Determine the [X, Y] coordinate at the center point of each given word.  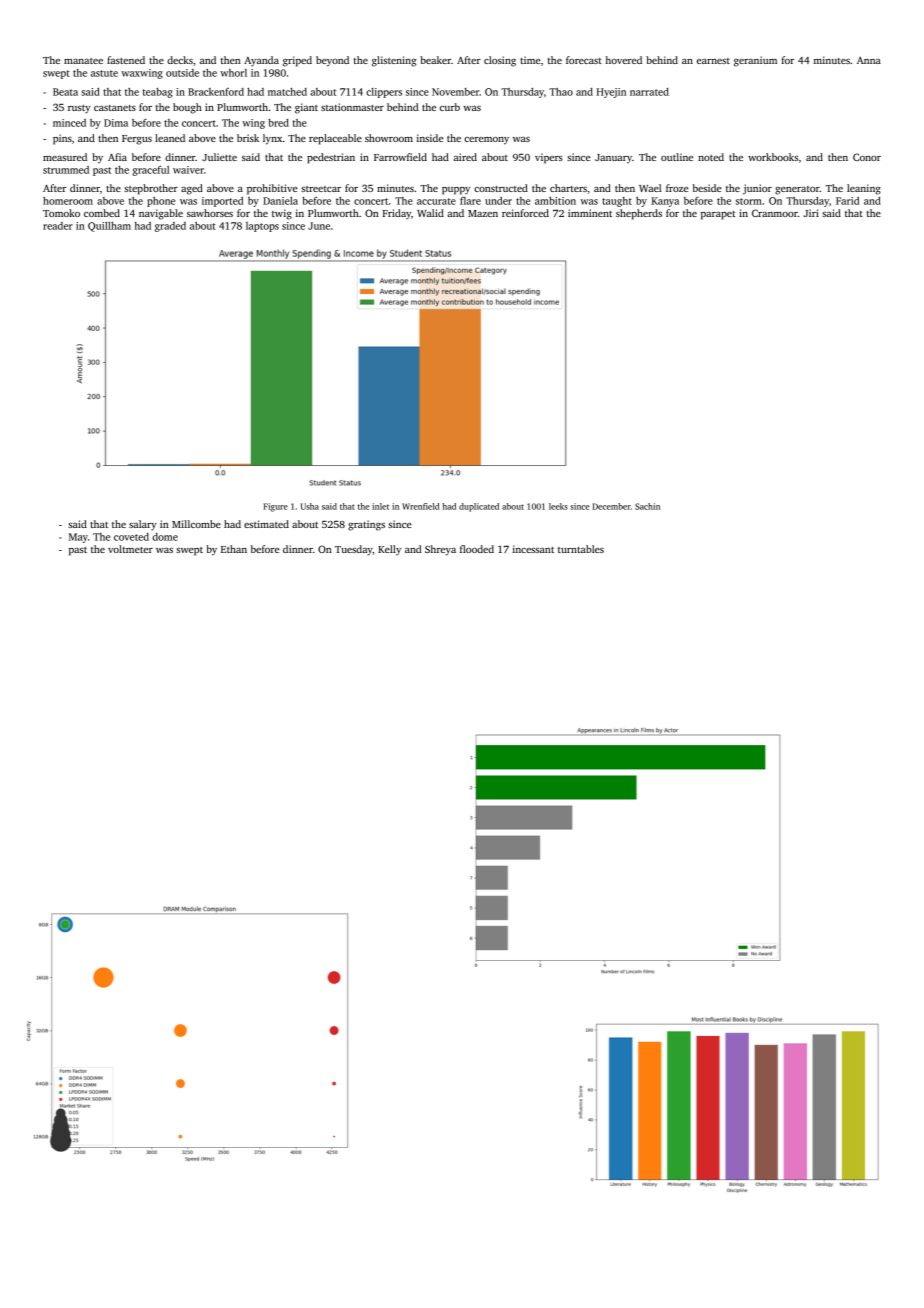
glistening [394, 61]
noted [711, 157]
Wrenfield [420, 506]
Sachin [647, 506]
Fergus [137, 140]
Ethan [234, 549]
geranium [755, 61]
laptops [262, 227]
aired [465, 157]
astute [104, 73]
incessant [533, 549]
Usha [310, 506]
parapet [718, 215]
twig [282, 214]
